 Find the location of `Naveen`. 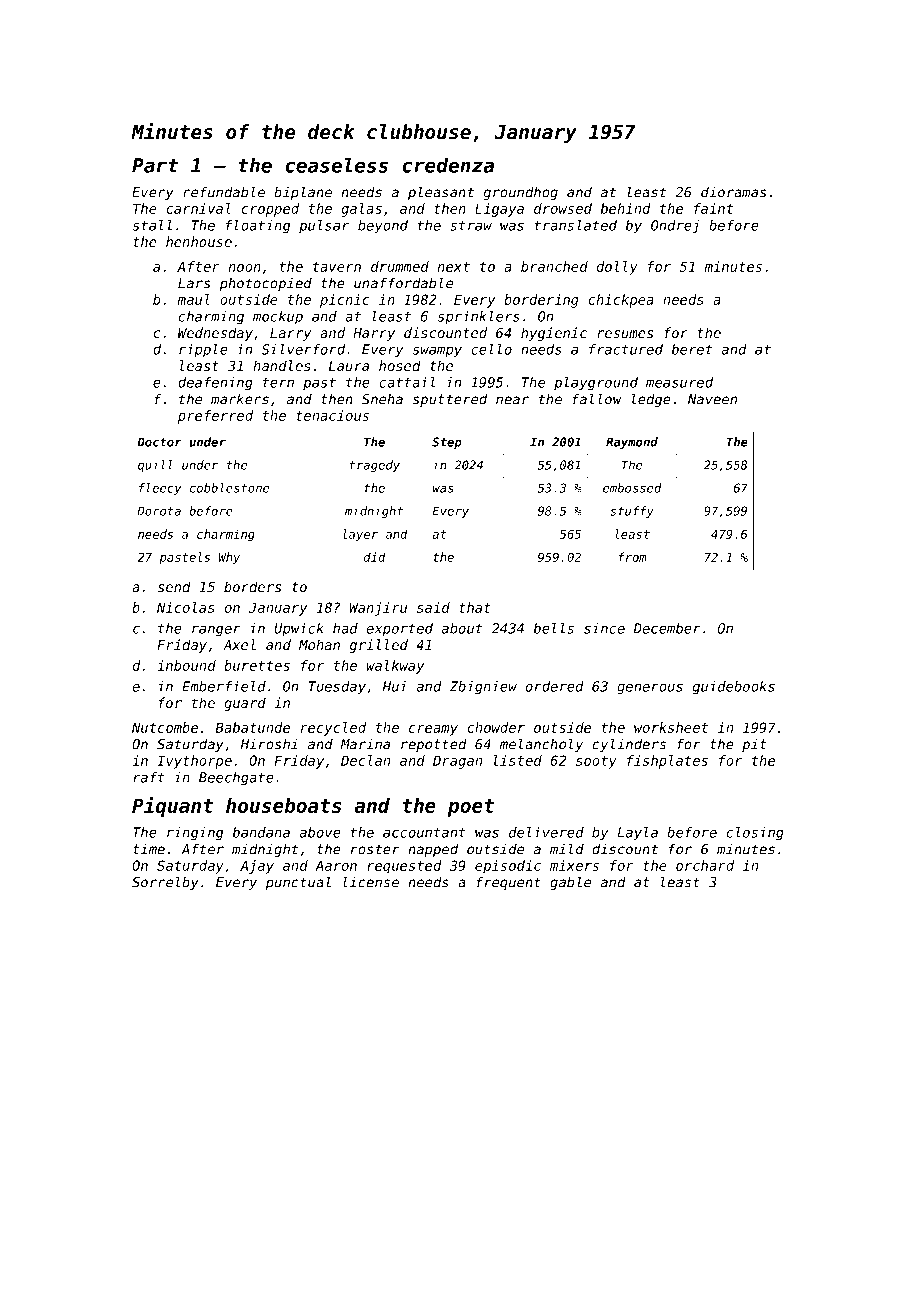

Naveen is located at coordinates (712, 399).
